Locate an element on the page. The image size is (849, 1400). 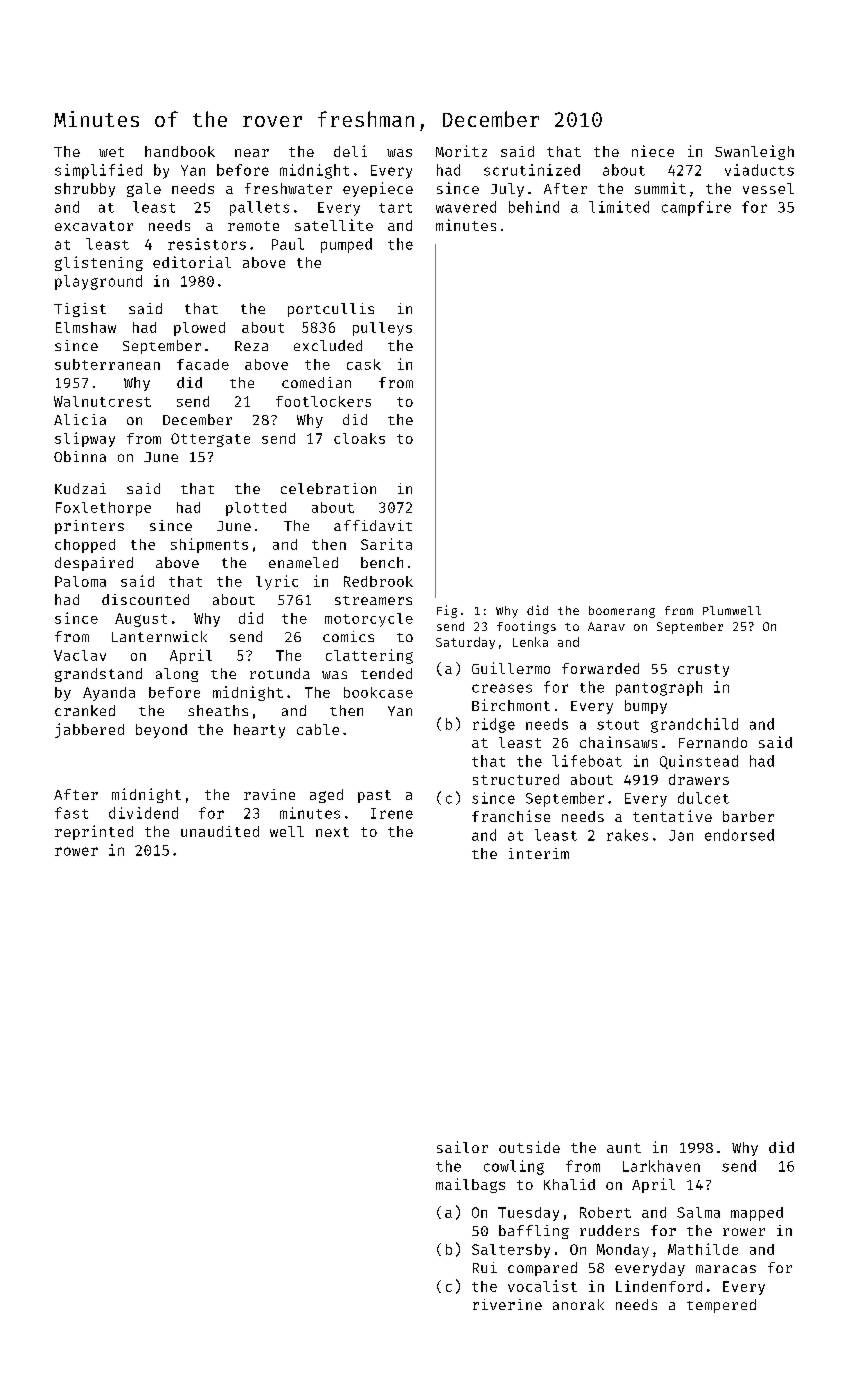
campfire is located at coordinates (696, 208).
